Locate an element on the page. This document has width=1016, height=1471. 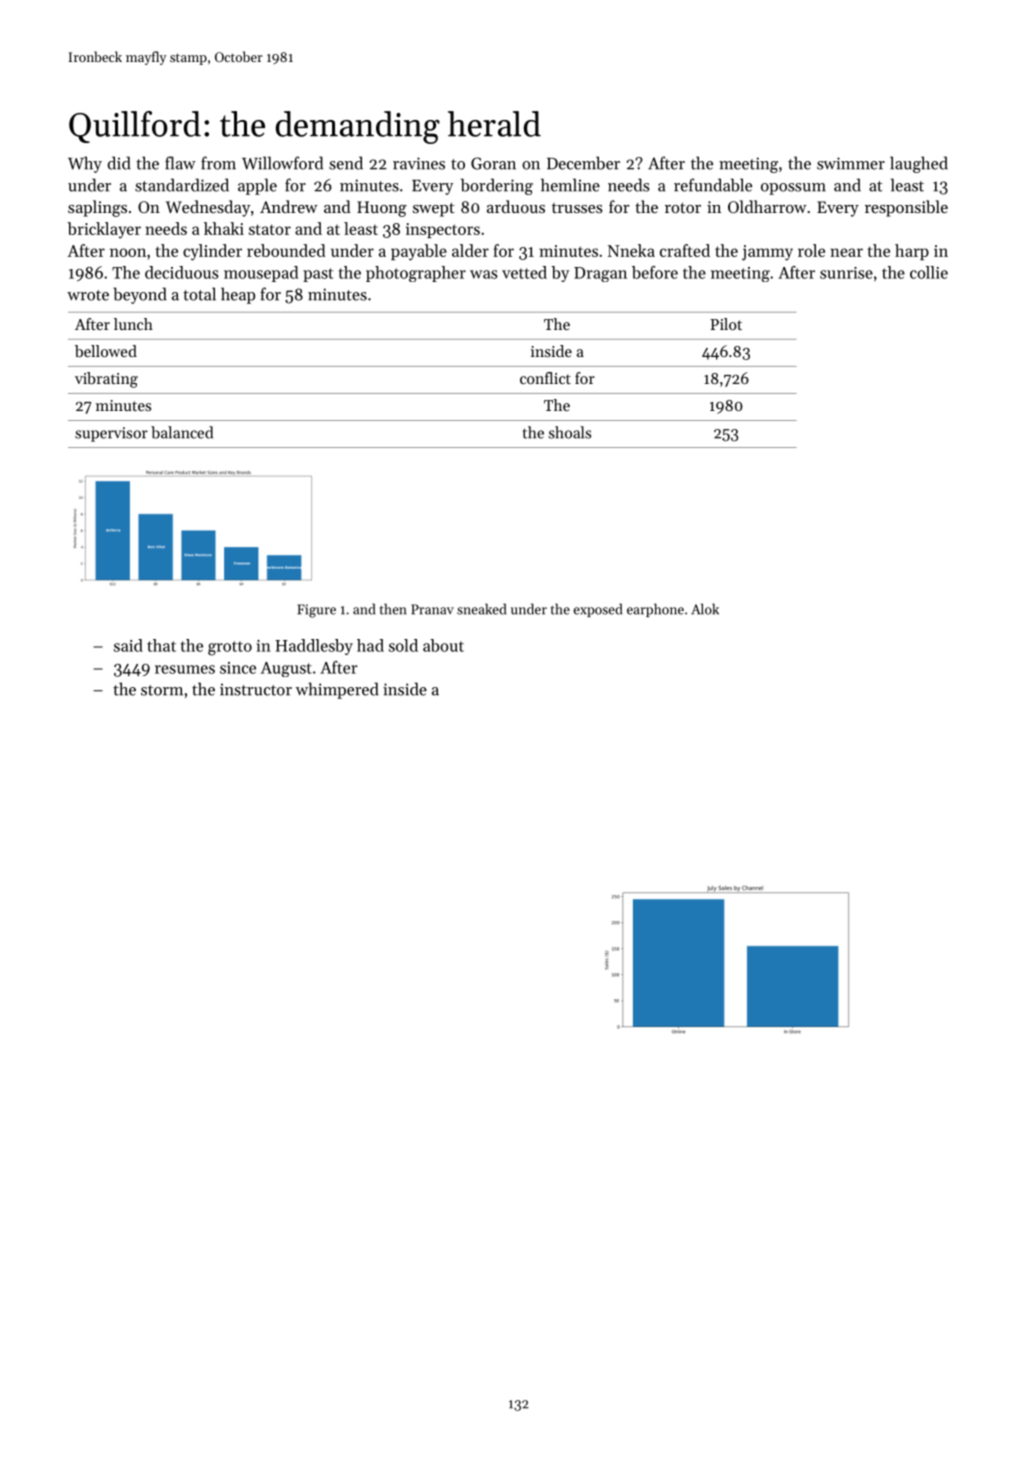
beyond is located at coordinates (140, 295).
